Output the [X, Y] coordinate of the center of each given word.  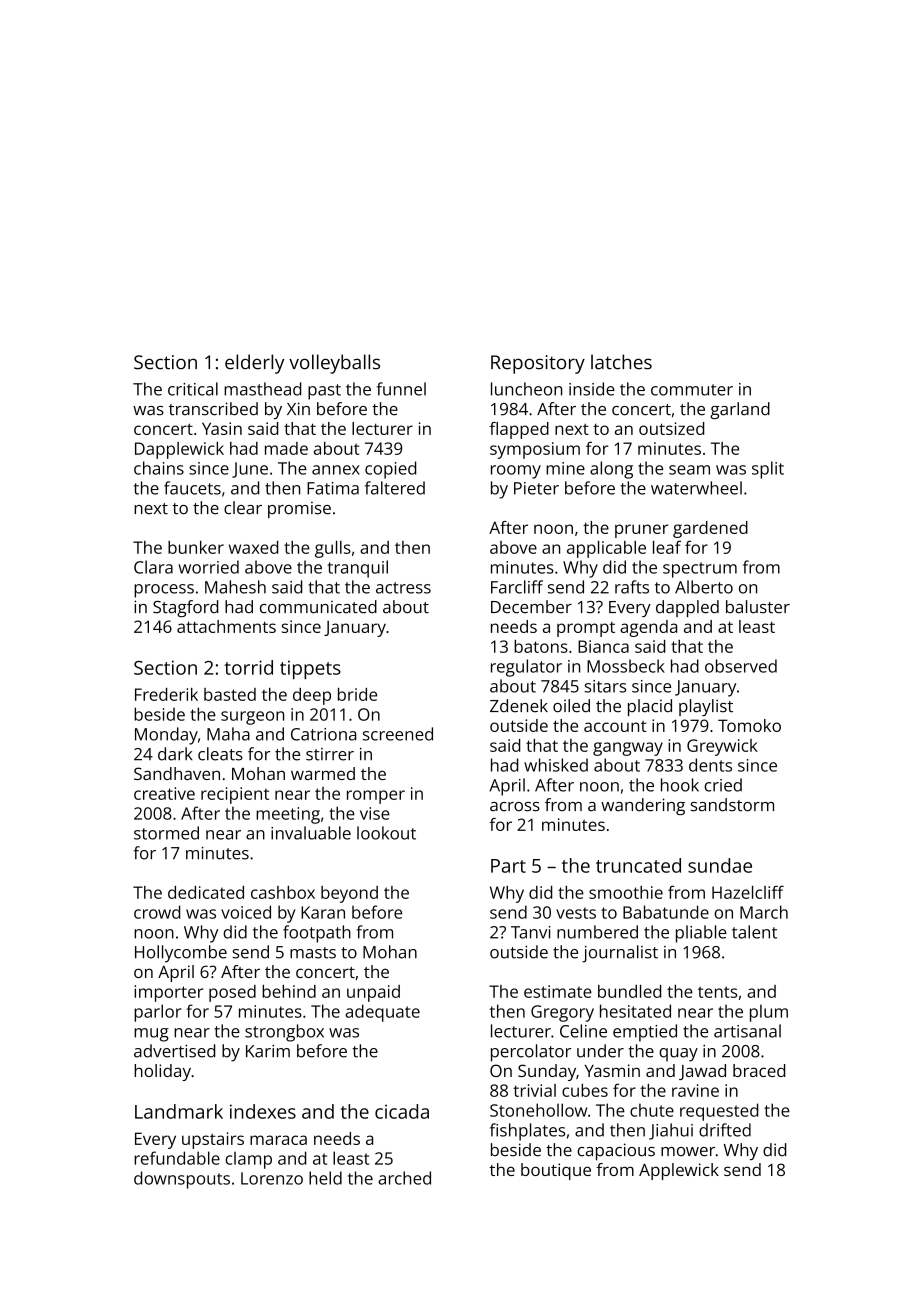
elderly [254, 364]
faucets [192, 488]
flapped [519, 430]
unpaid [373, 993]
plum [769, 1013]
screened [398, 734]
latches [621, 362]
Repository [538, 364]
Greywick [722, 747]
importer [168, 993]
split [768, 470]
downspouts [182, 1180]
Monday [166, 736]
